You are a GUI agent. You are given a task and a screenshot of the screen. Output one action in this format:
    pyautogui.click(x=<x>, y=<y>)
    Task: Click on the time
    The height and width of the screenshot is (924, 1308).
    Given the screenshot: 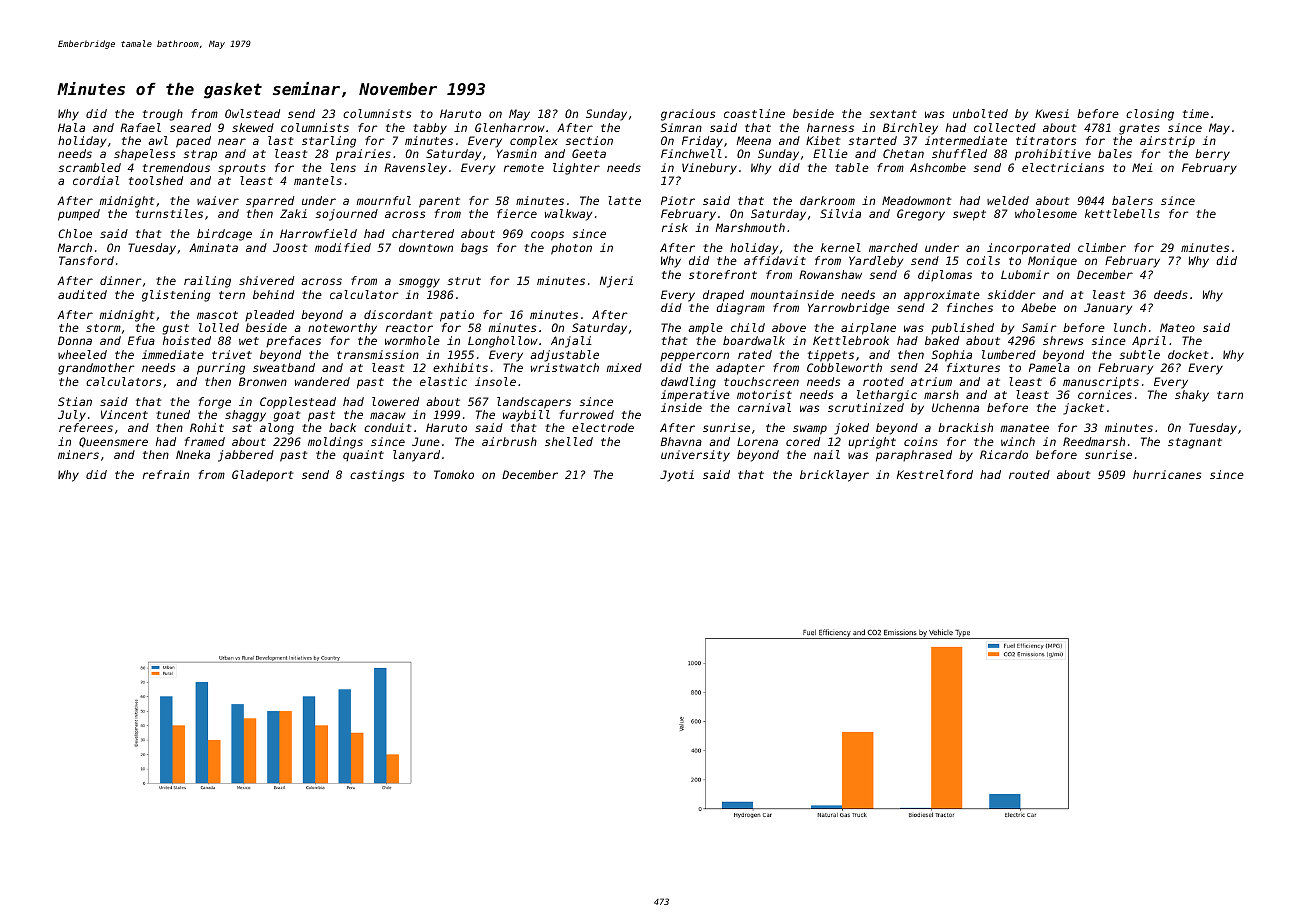 What is the action you would take?
    pyautogui.click(x=1196, y=113)
